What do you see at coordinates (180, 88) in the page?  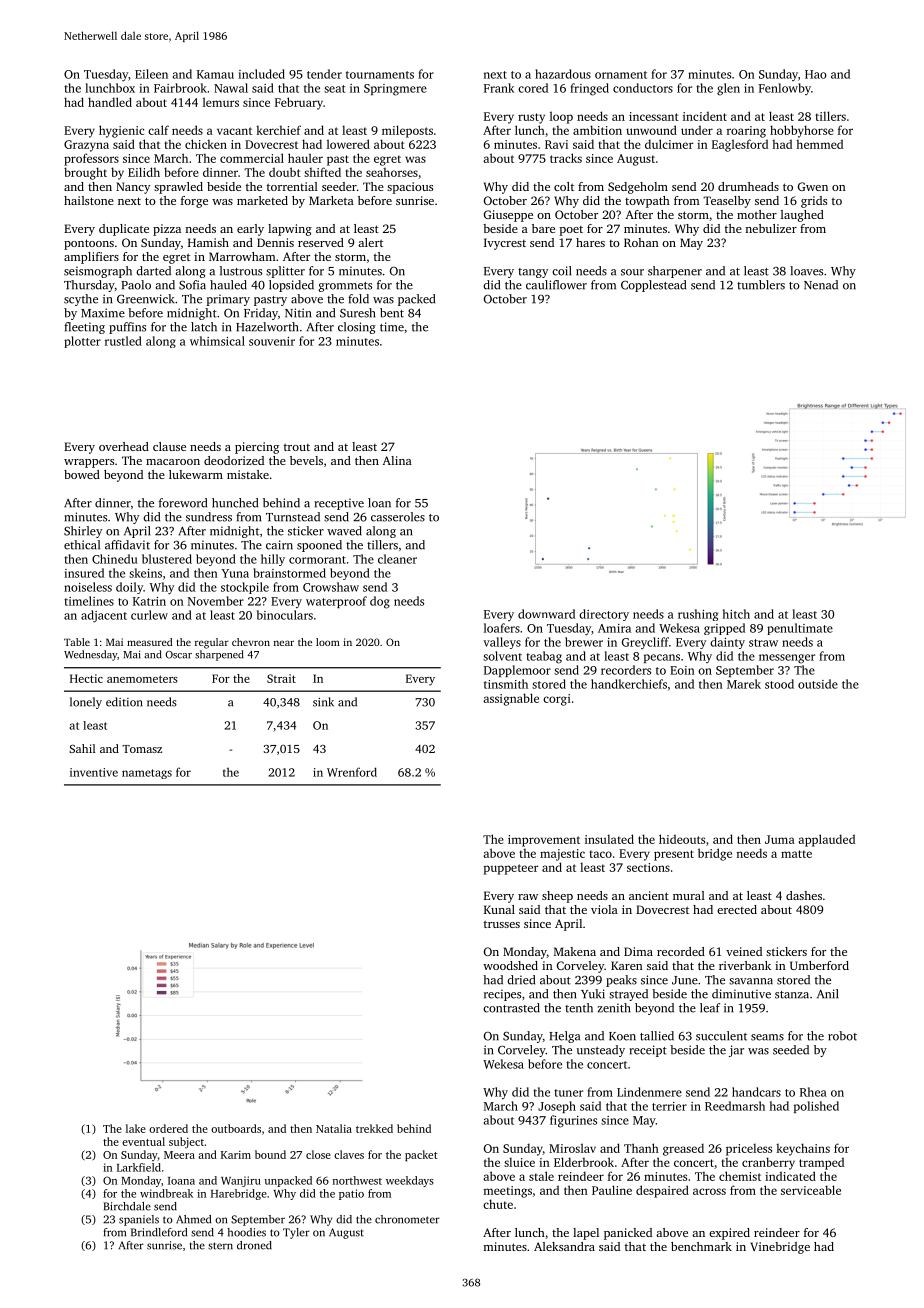 I see `Fairbrook` at bounding box center [180, 88].
